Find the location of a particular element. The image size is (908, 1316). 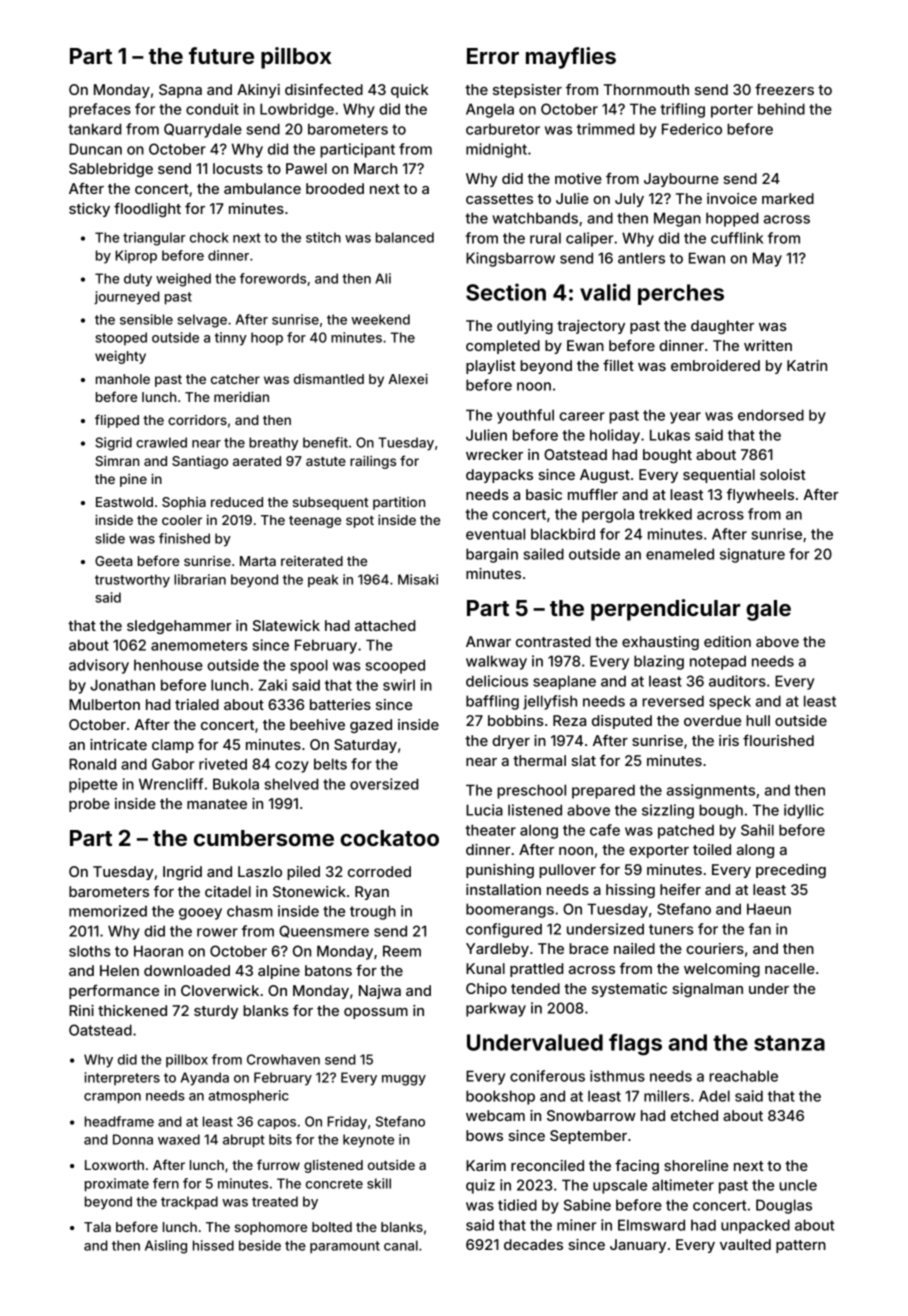

waxed is located at coordinates (179, 1139).
